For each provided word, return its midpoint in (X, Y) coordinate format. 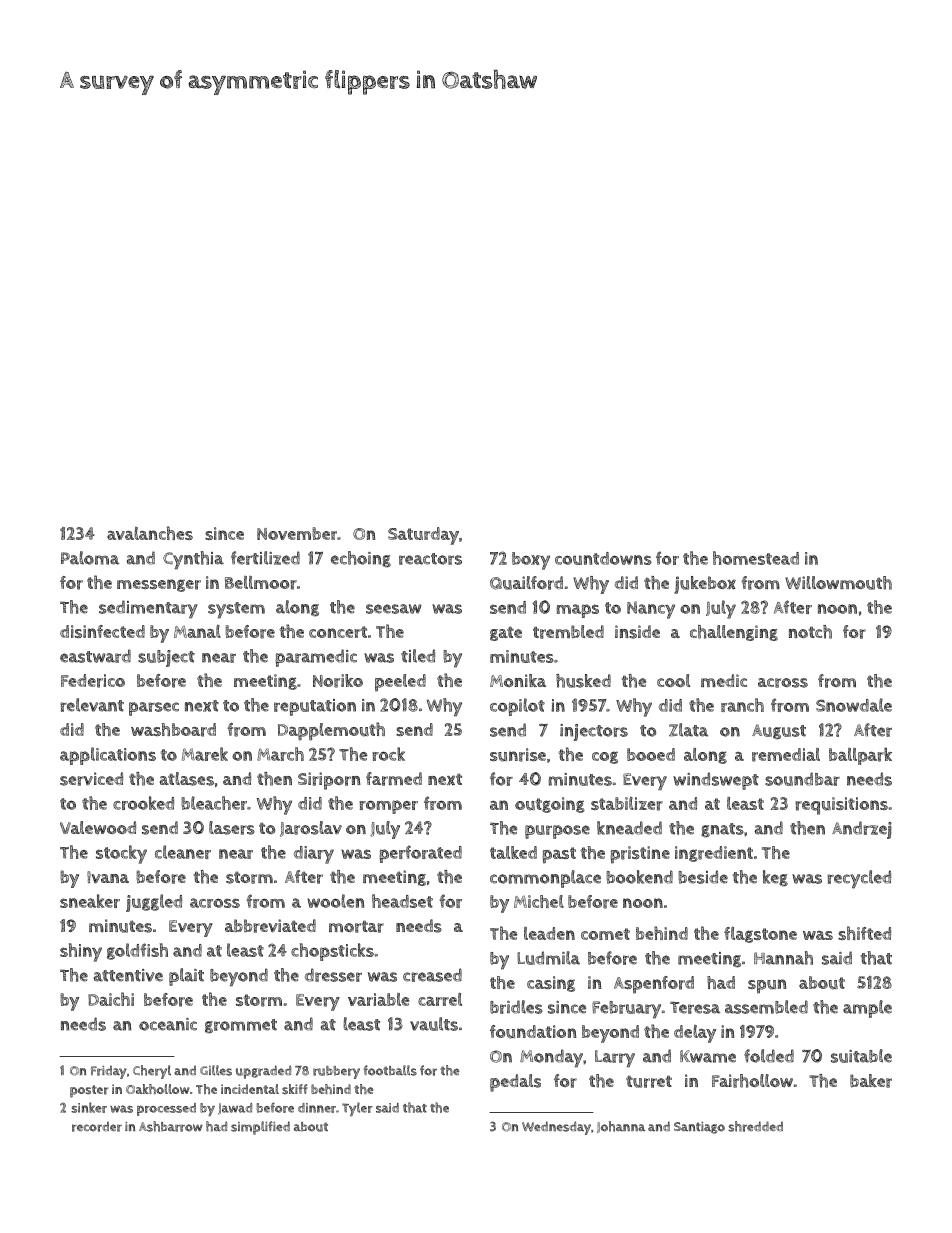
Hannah (783, 958)
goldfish (137, 951)
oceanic (168, 1024)
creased (432, 975)
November (297, 533)
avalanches (150, 533)
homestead (756, 558)
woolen (335, 901)
